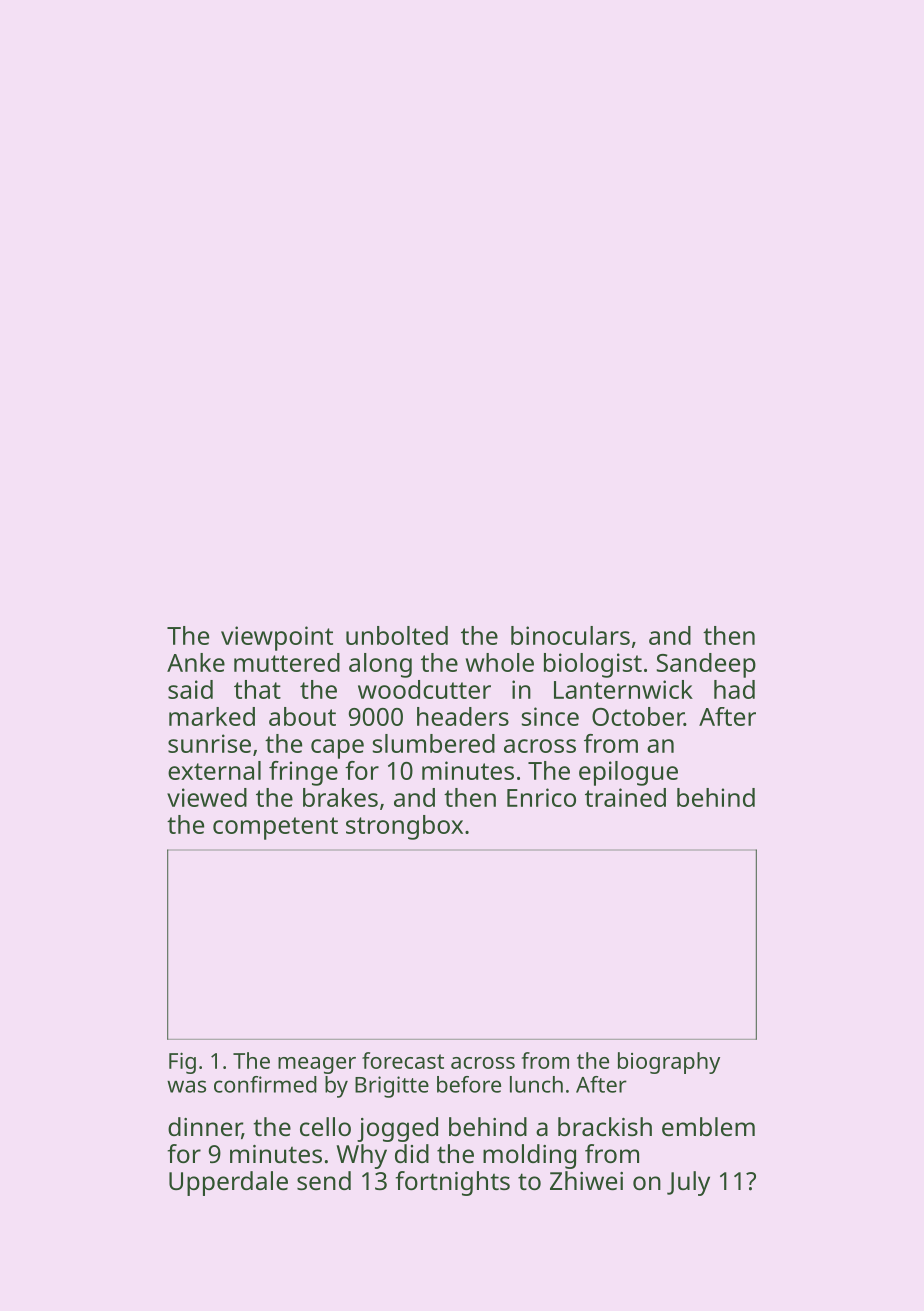 The height and width of the screenshot is (1311, 924). Describe the element at coordinates (708, 1126) in the screenshot. I see `emblem` at that location.
